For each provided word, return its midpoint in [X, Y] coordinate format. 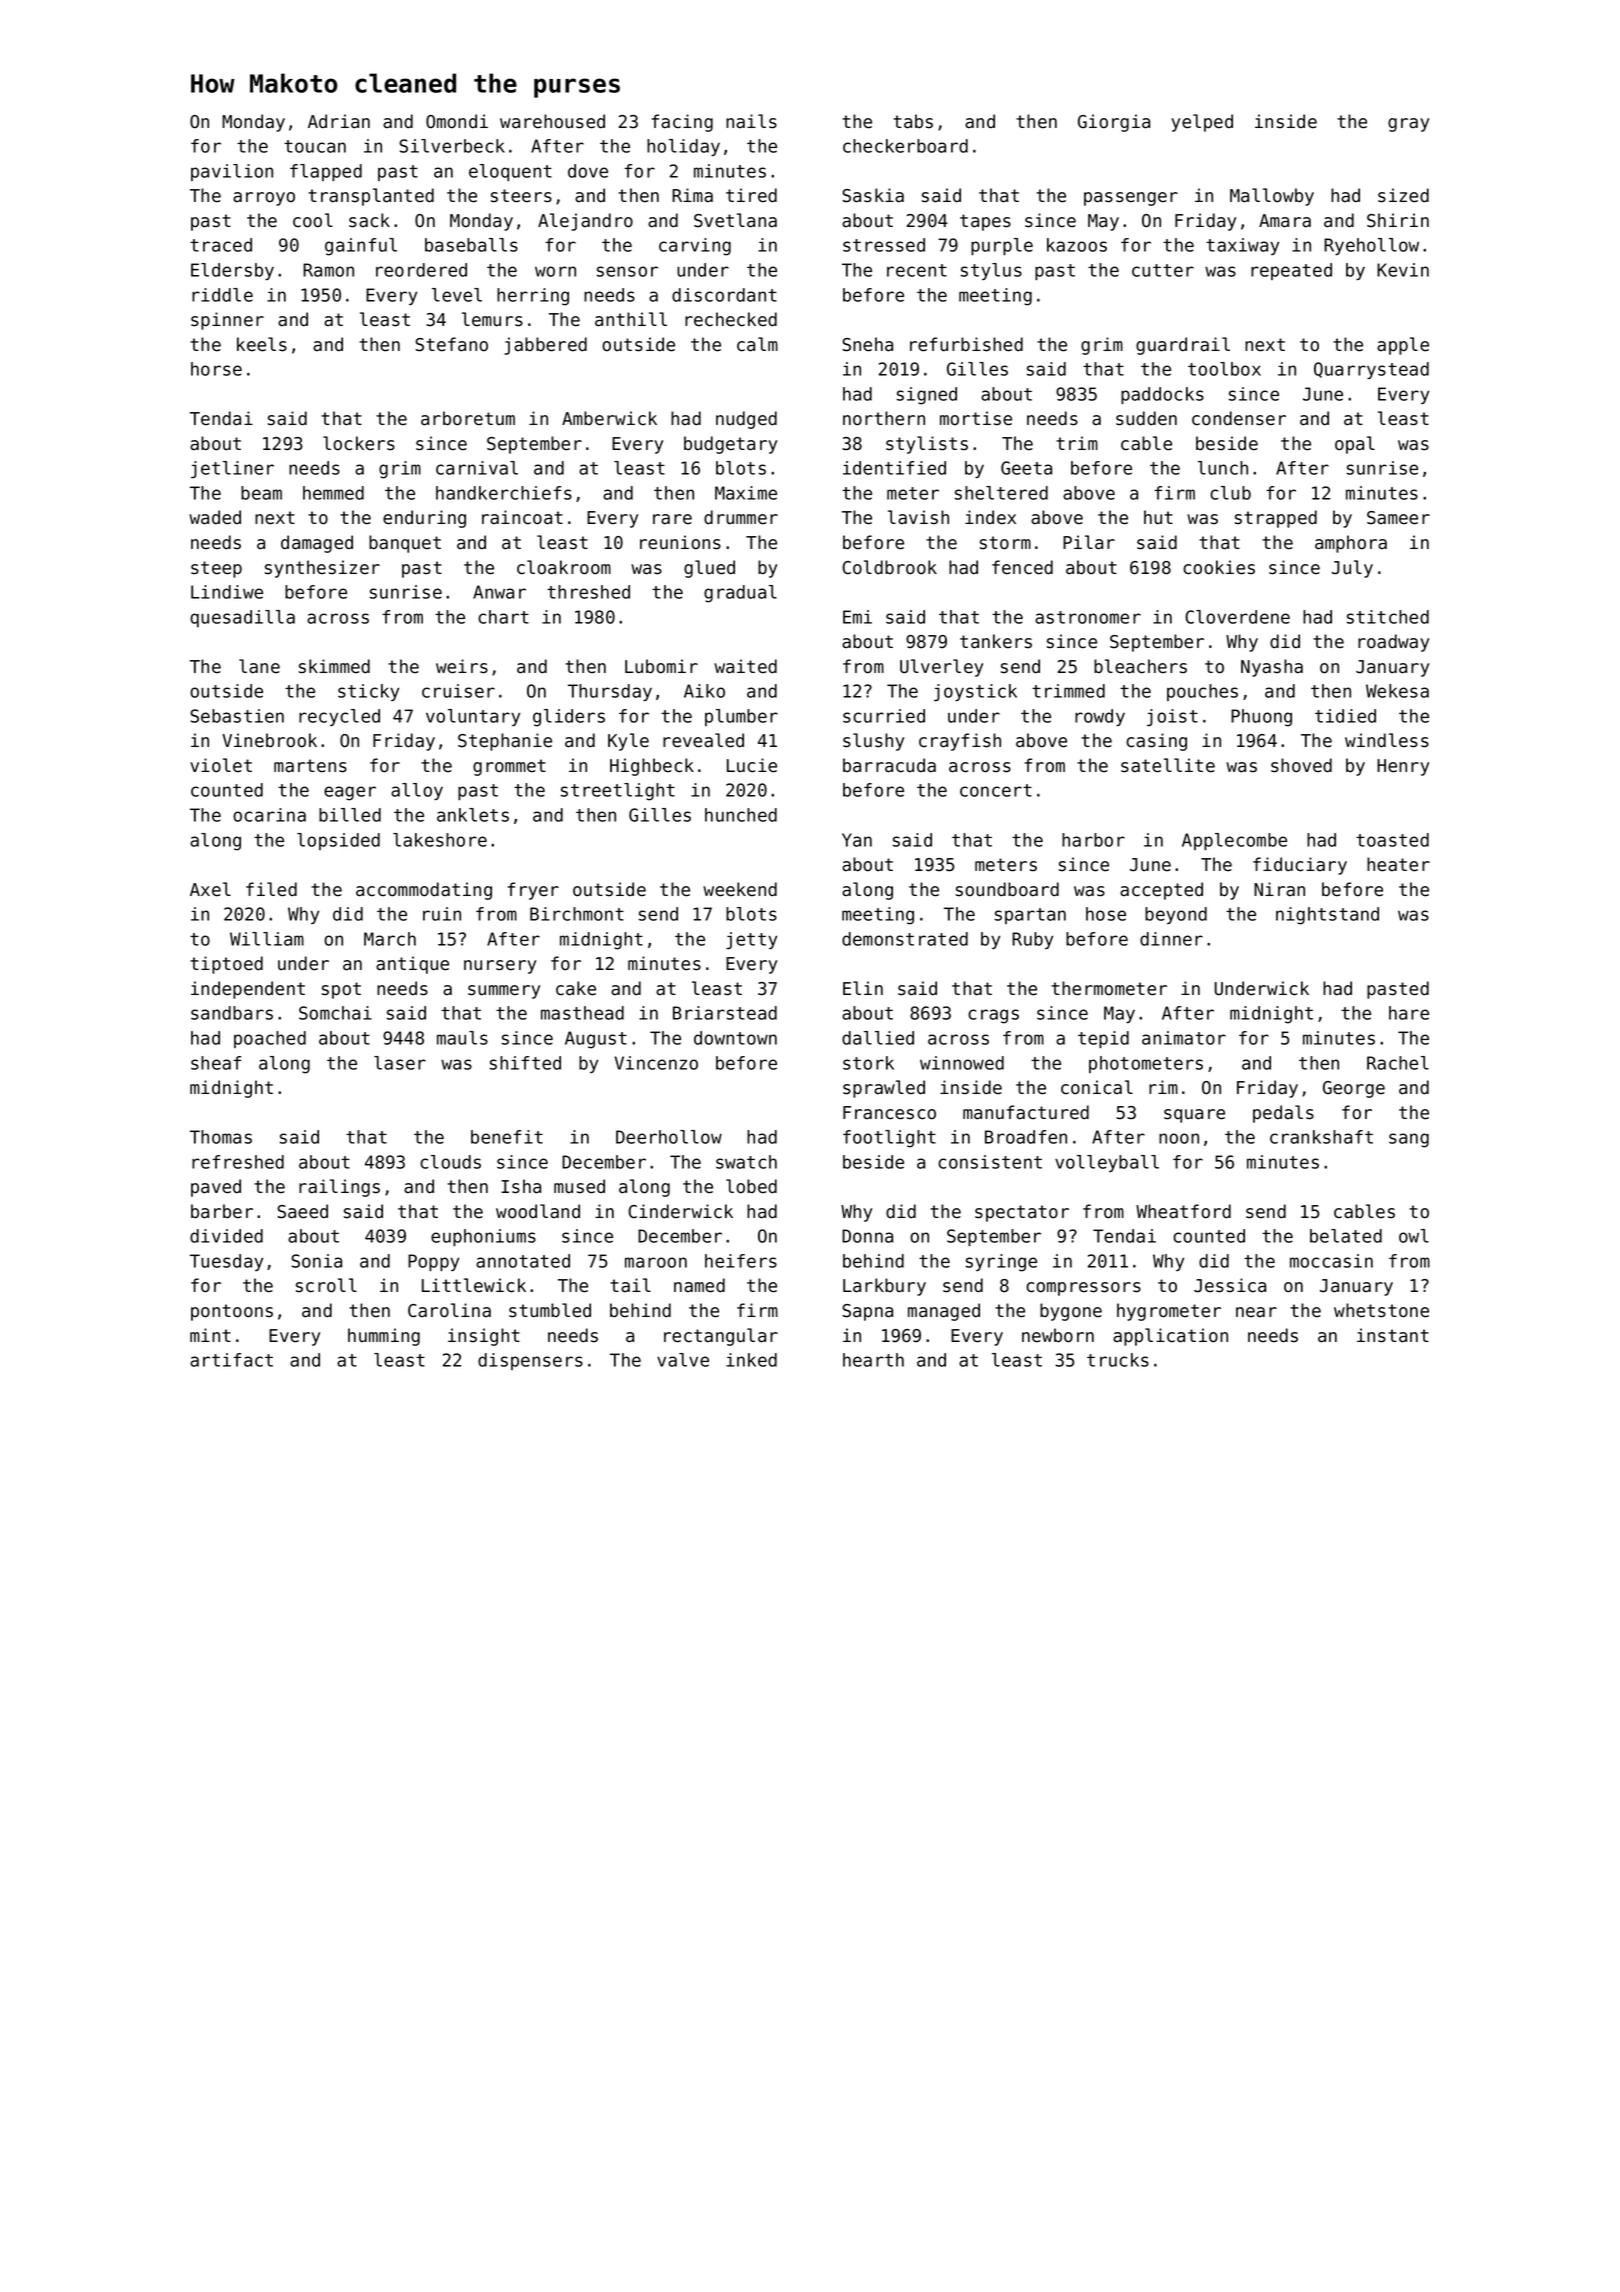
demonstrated [905, 939]
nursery [500, 967]
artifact [231, 1360]
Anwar [499, 592]
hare [1409, 1013]
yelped [1202, 123]
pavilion [232, 172]
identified [894, 468]
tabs [913, 121]
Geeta [1026, 468]
